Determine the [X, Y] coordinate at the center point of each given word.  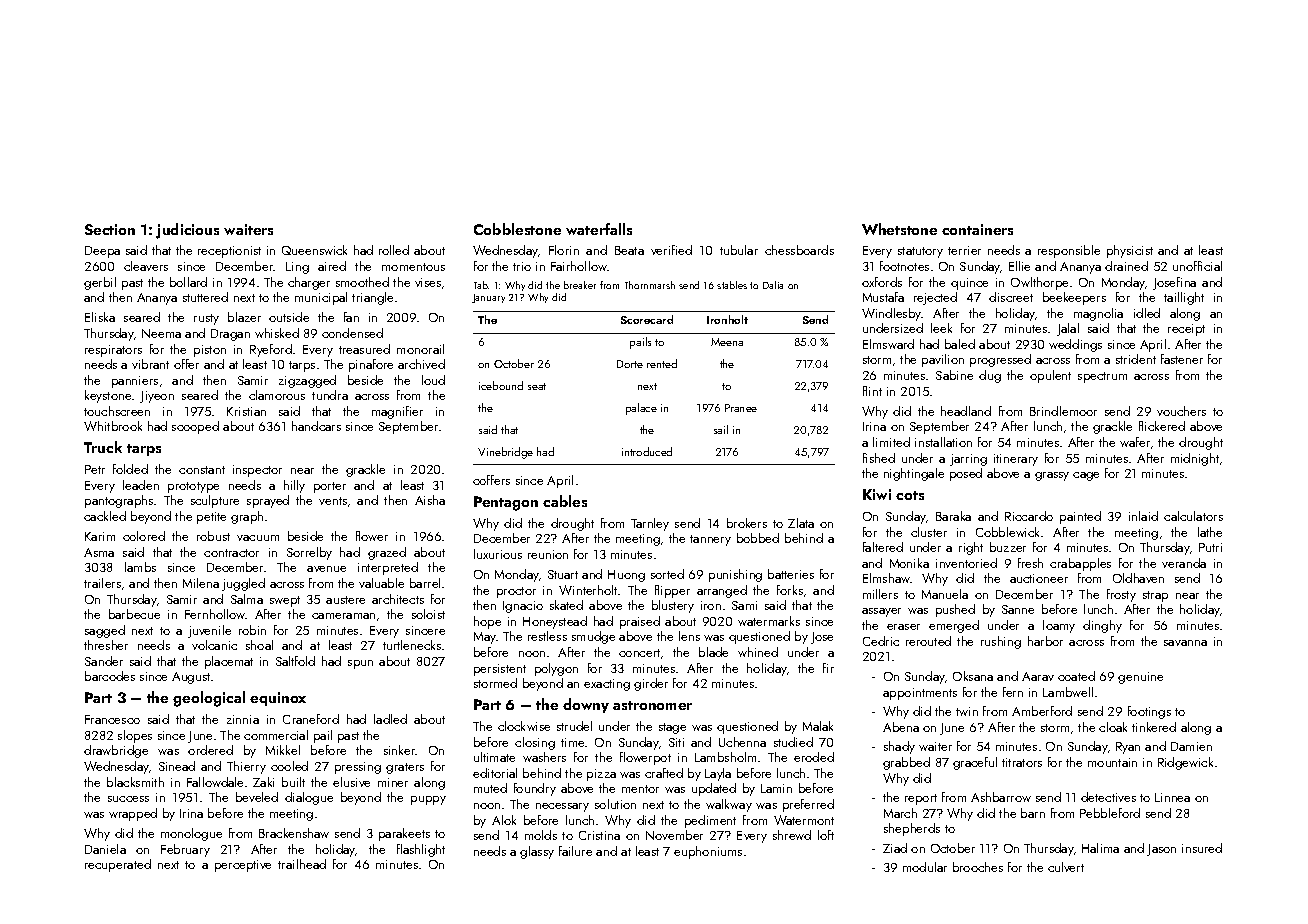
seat [537, 386]
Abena [901, 727]
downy [586, 705]
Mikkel [283, 750]
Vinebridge [505, 453]
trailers [102, 583]
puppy [428, 800]
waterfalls [599, 229]
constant [202, 470]
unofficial [1197, 266]
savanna [1185, 643]
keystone [108, 396]
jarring [968, 460]
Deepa [102, 252]
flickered [1162, 426]
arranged [722, 591]
